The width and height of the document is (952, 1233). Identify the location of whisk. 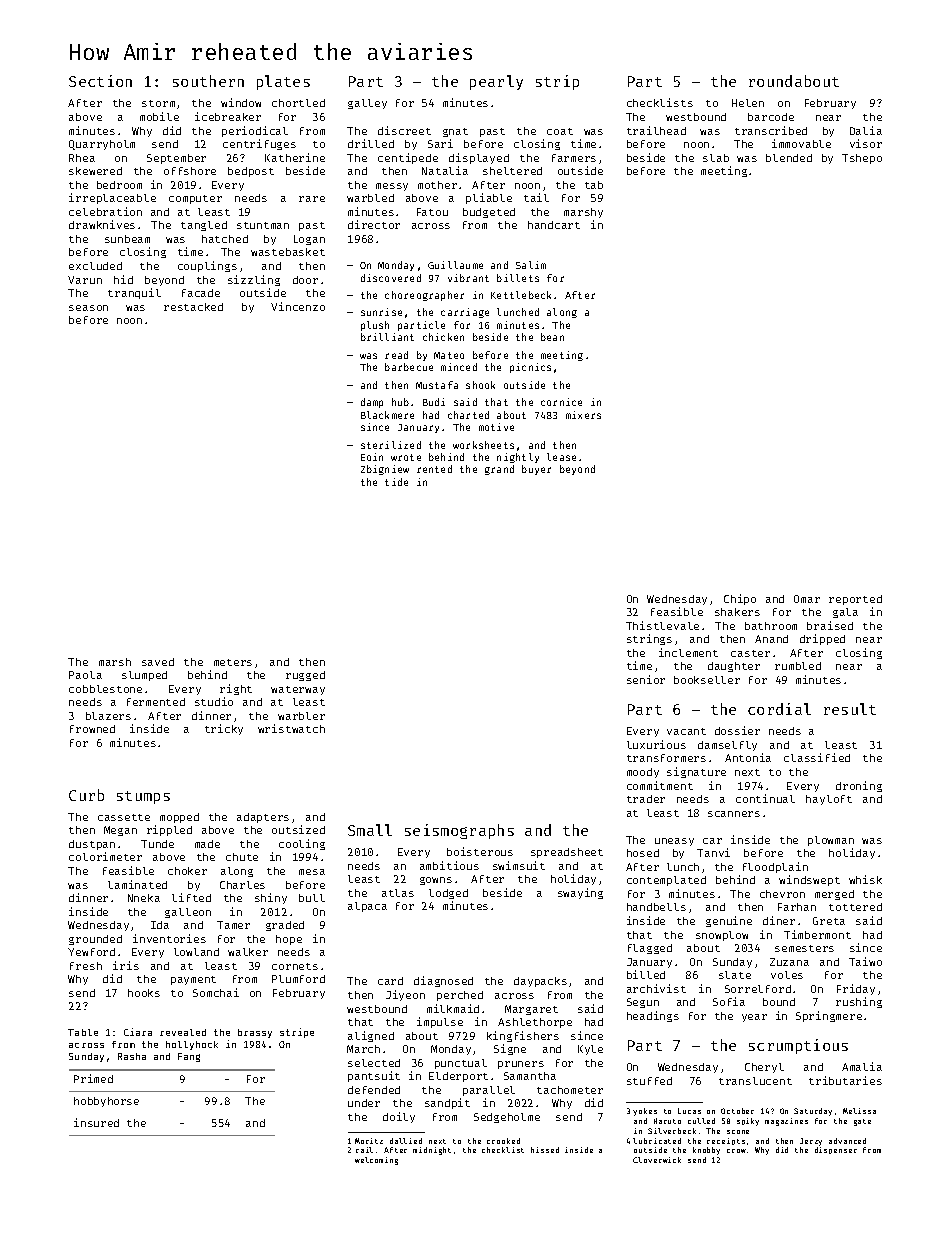
(865, 879).
